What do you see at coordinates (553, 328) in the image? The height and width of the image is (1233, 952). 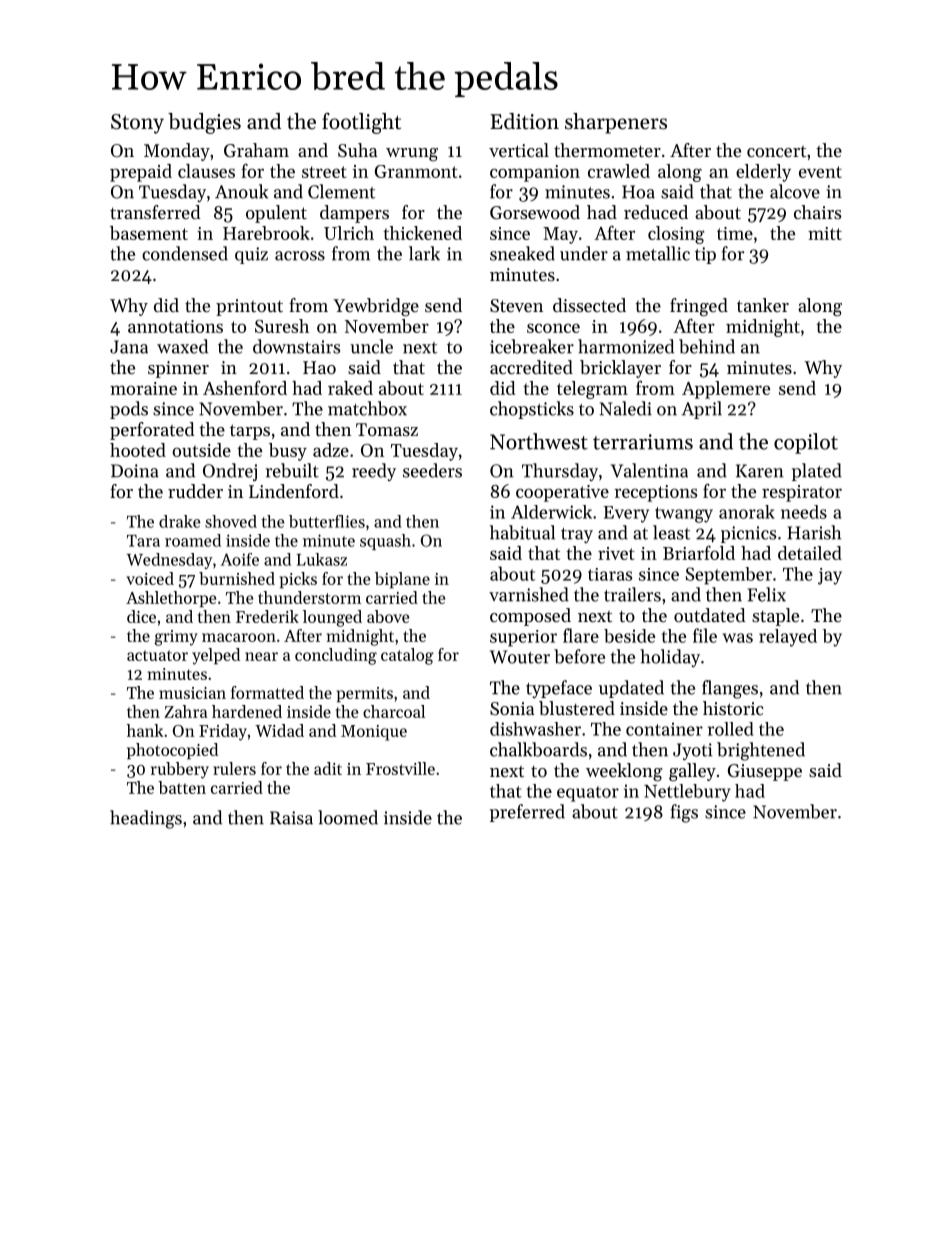 I see `sconce` at bounding box center [553, 328].
